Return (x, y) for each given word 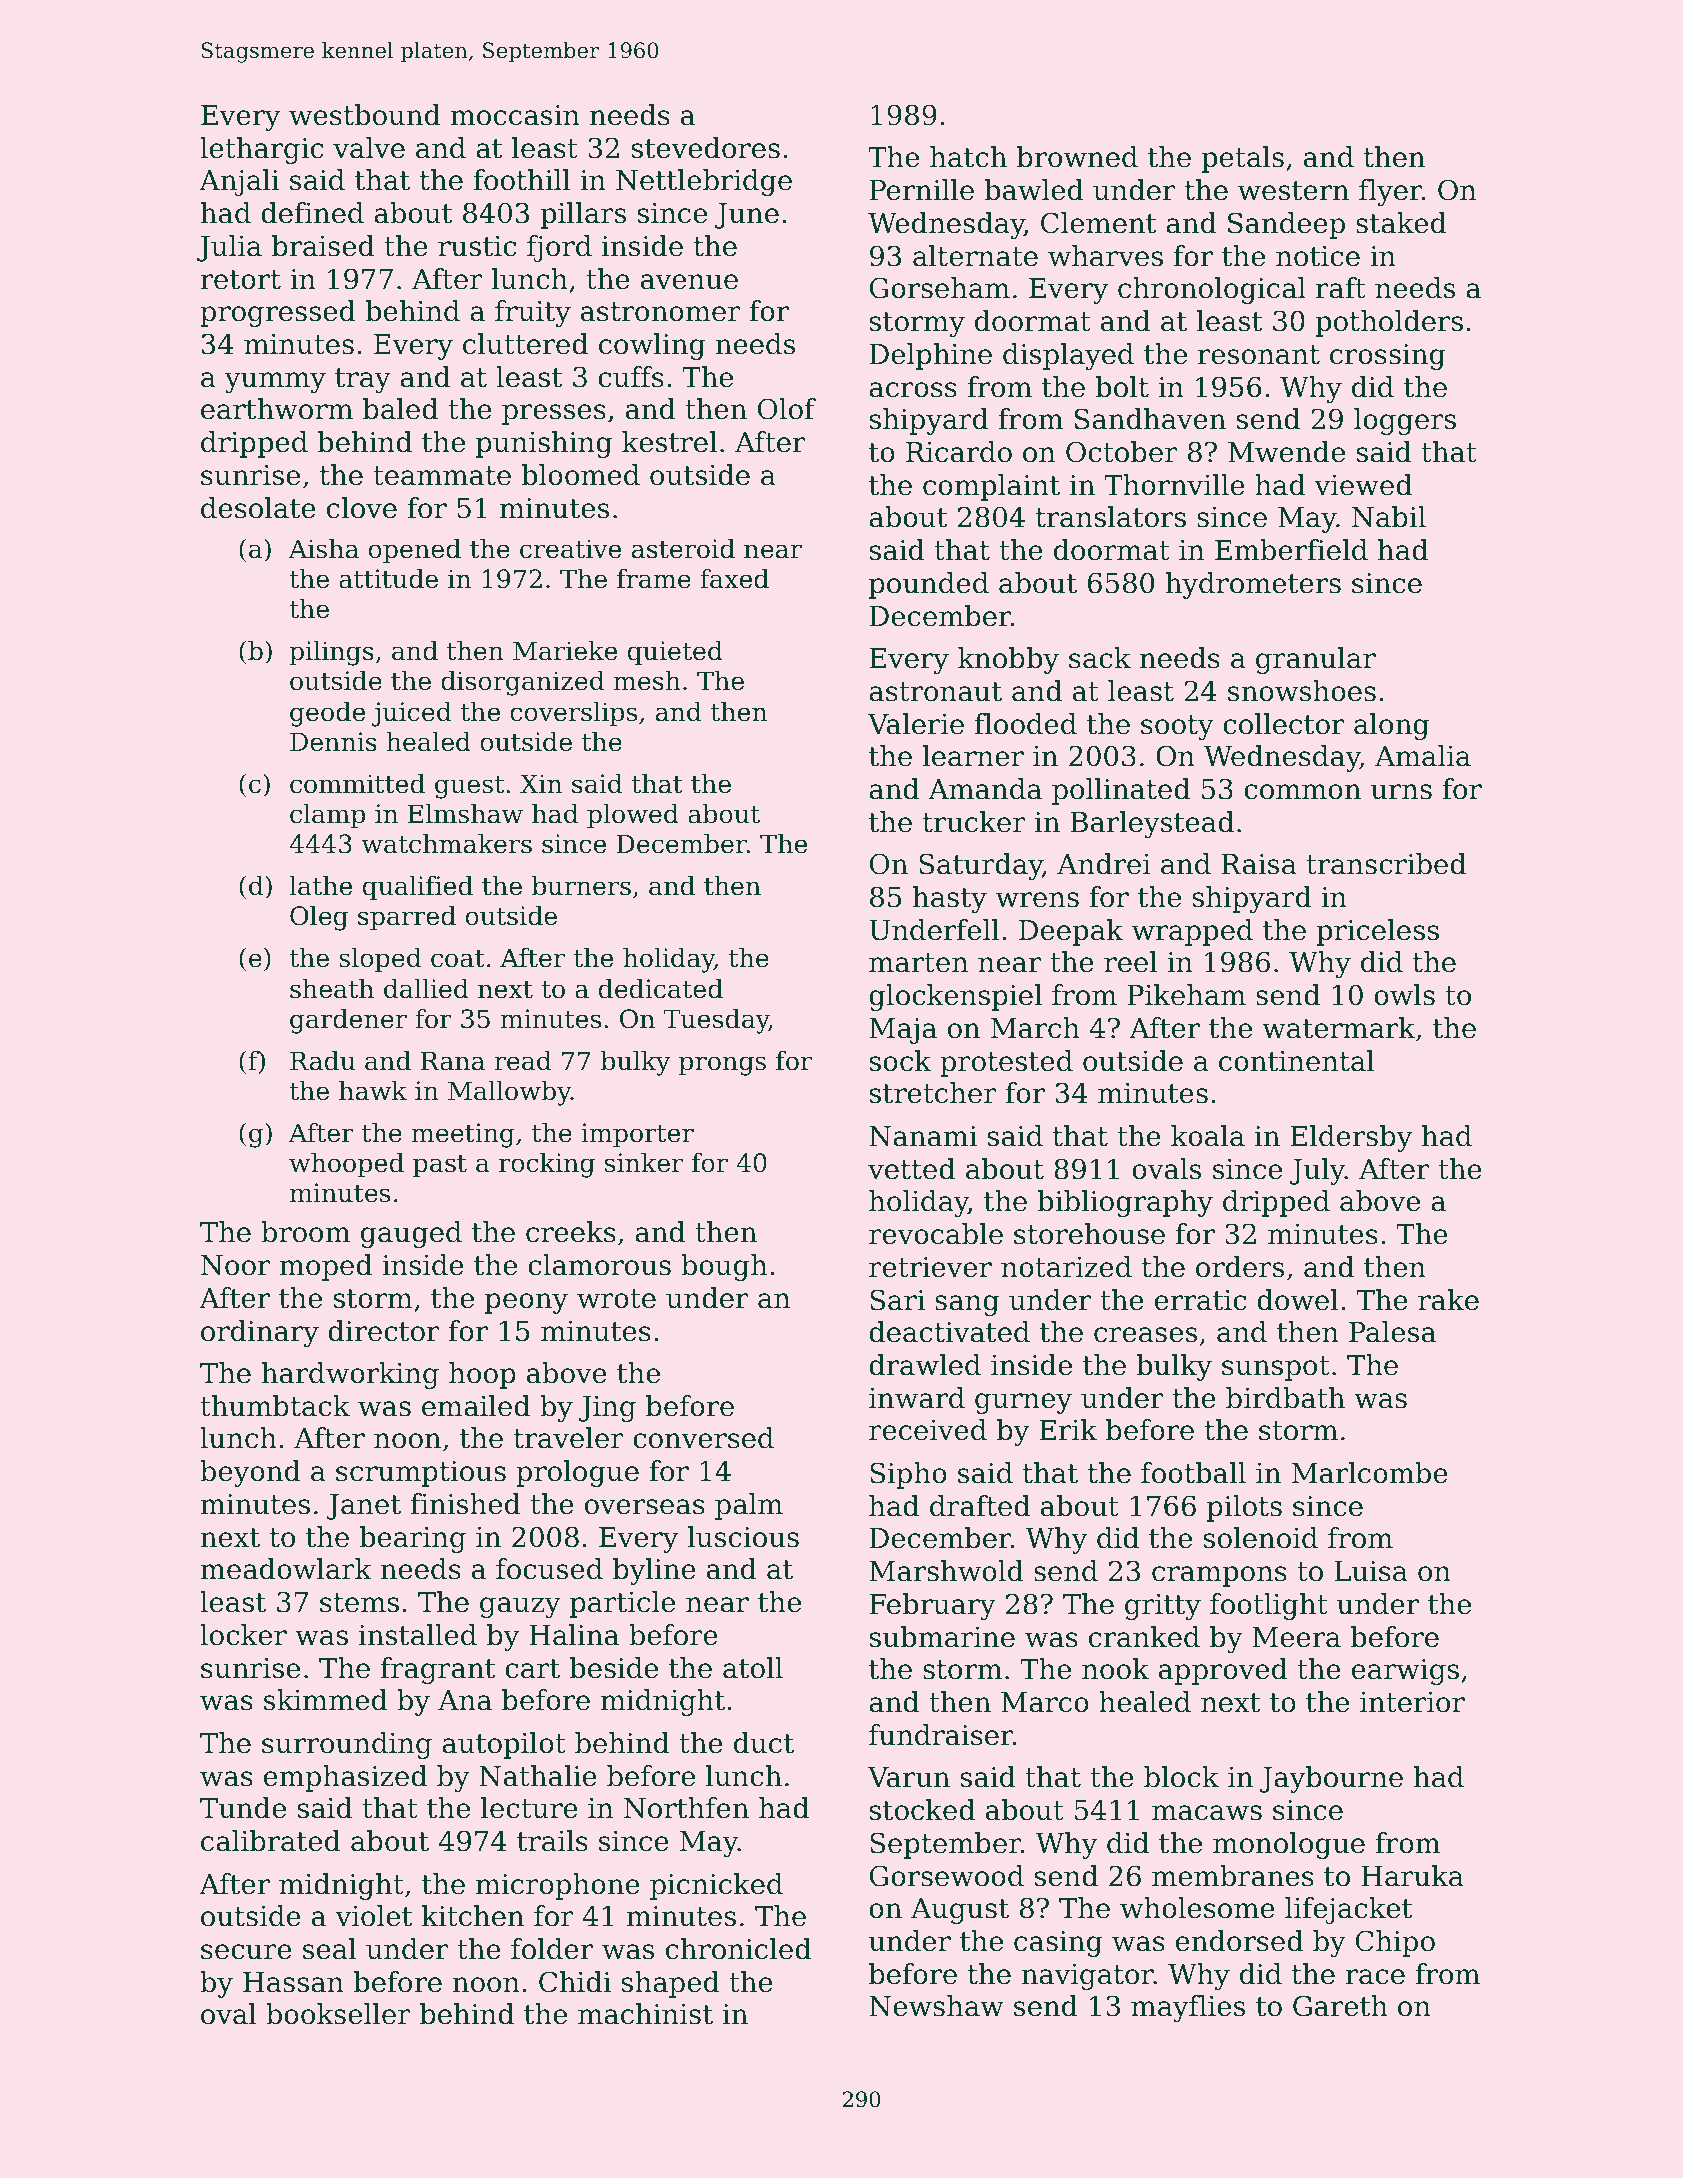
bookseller (338, 2014)
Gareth (1340, 2006)
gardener (348, 1021)
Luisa (1371, 1571)
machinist (645, 2014)
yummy (275, 382)
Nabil (1389, 517)
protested (1006, 1063)
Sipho (908, 1475)
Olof (787, 409)
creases (1145, 1335)
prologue (577, 1473)
